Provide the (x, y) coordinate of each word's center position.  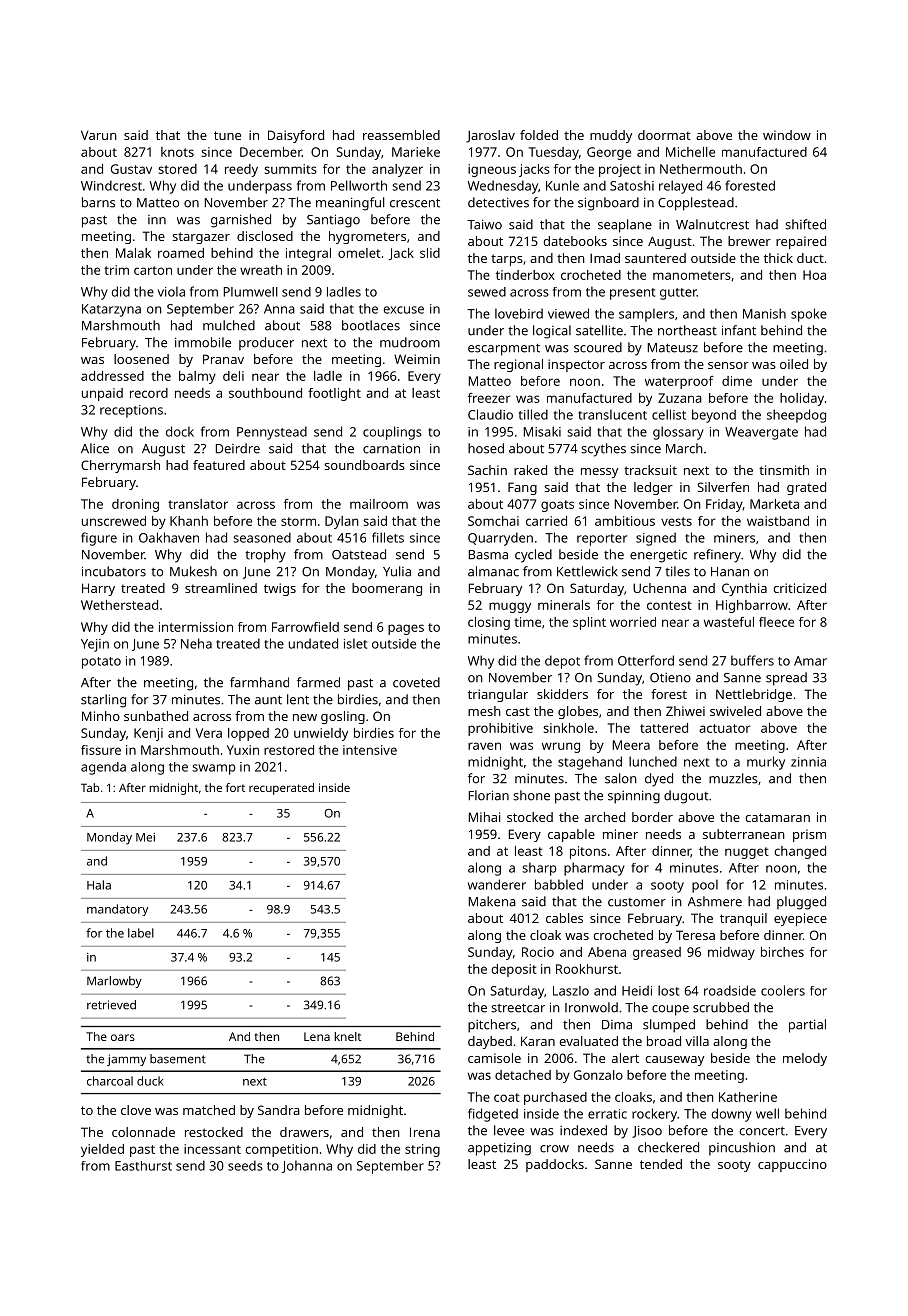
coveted (416, 682)
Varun (99, 135)
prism (809, 835)
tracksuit (650, 470)
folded (539, 135)
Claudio (490, 414)
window (787, 135)
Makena (492, 901)
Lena (317, 1036)
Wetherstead (119, 605)
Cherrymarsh (120, 466)
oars (123, 1037)
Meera (631, 745)
